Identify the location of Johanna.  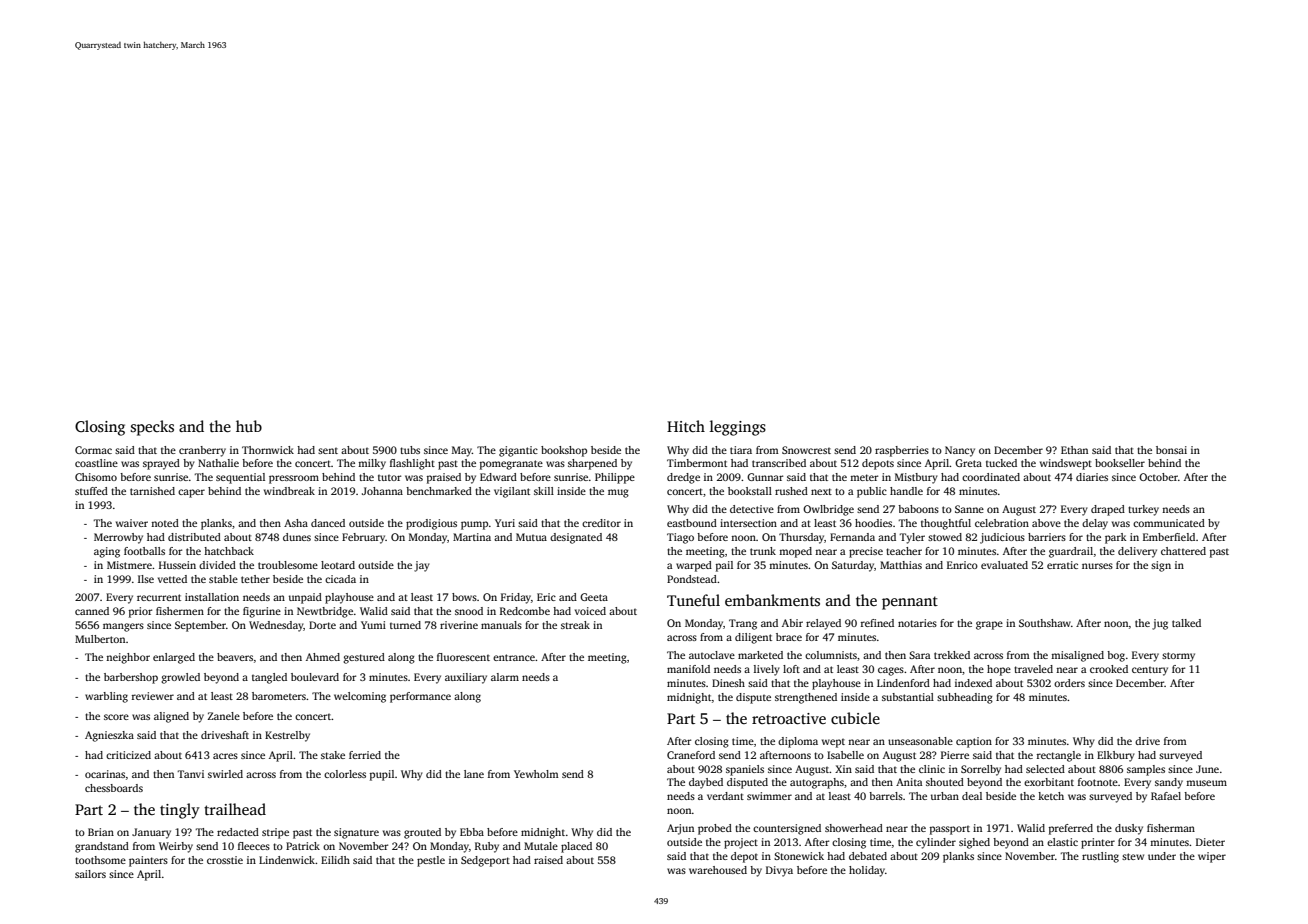
(382, 491).
